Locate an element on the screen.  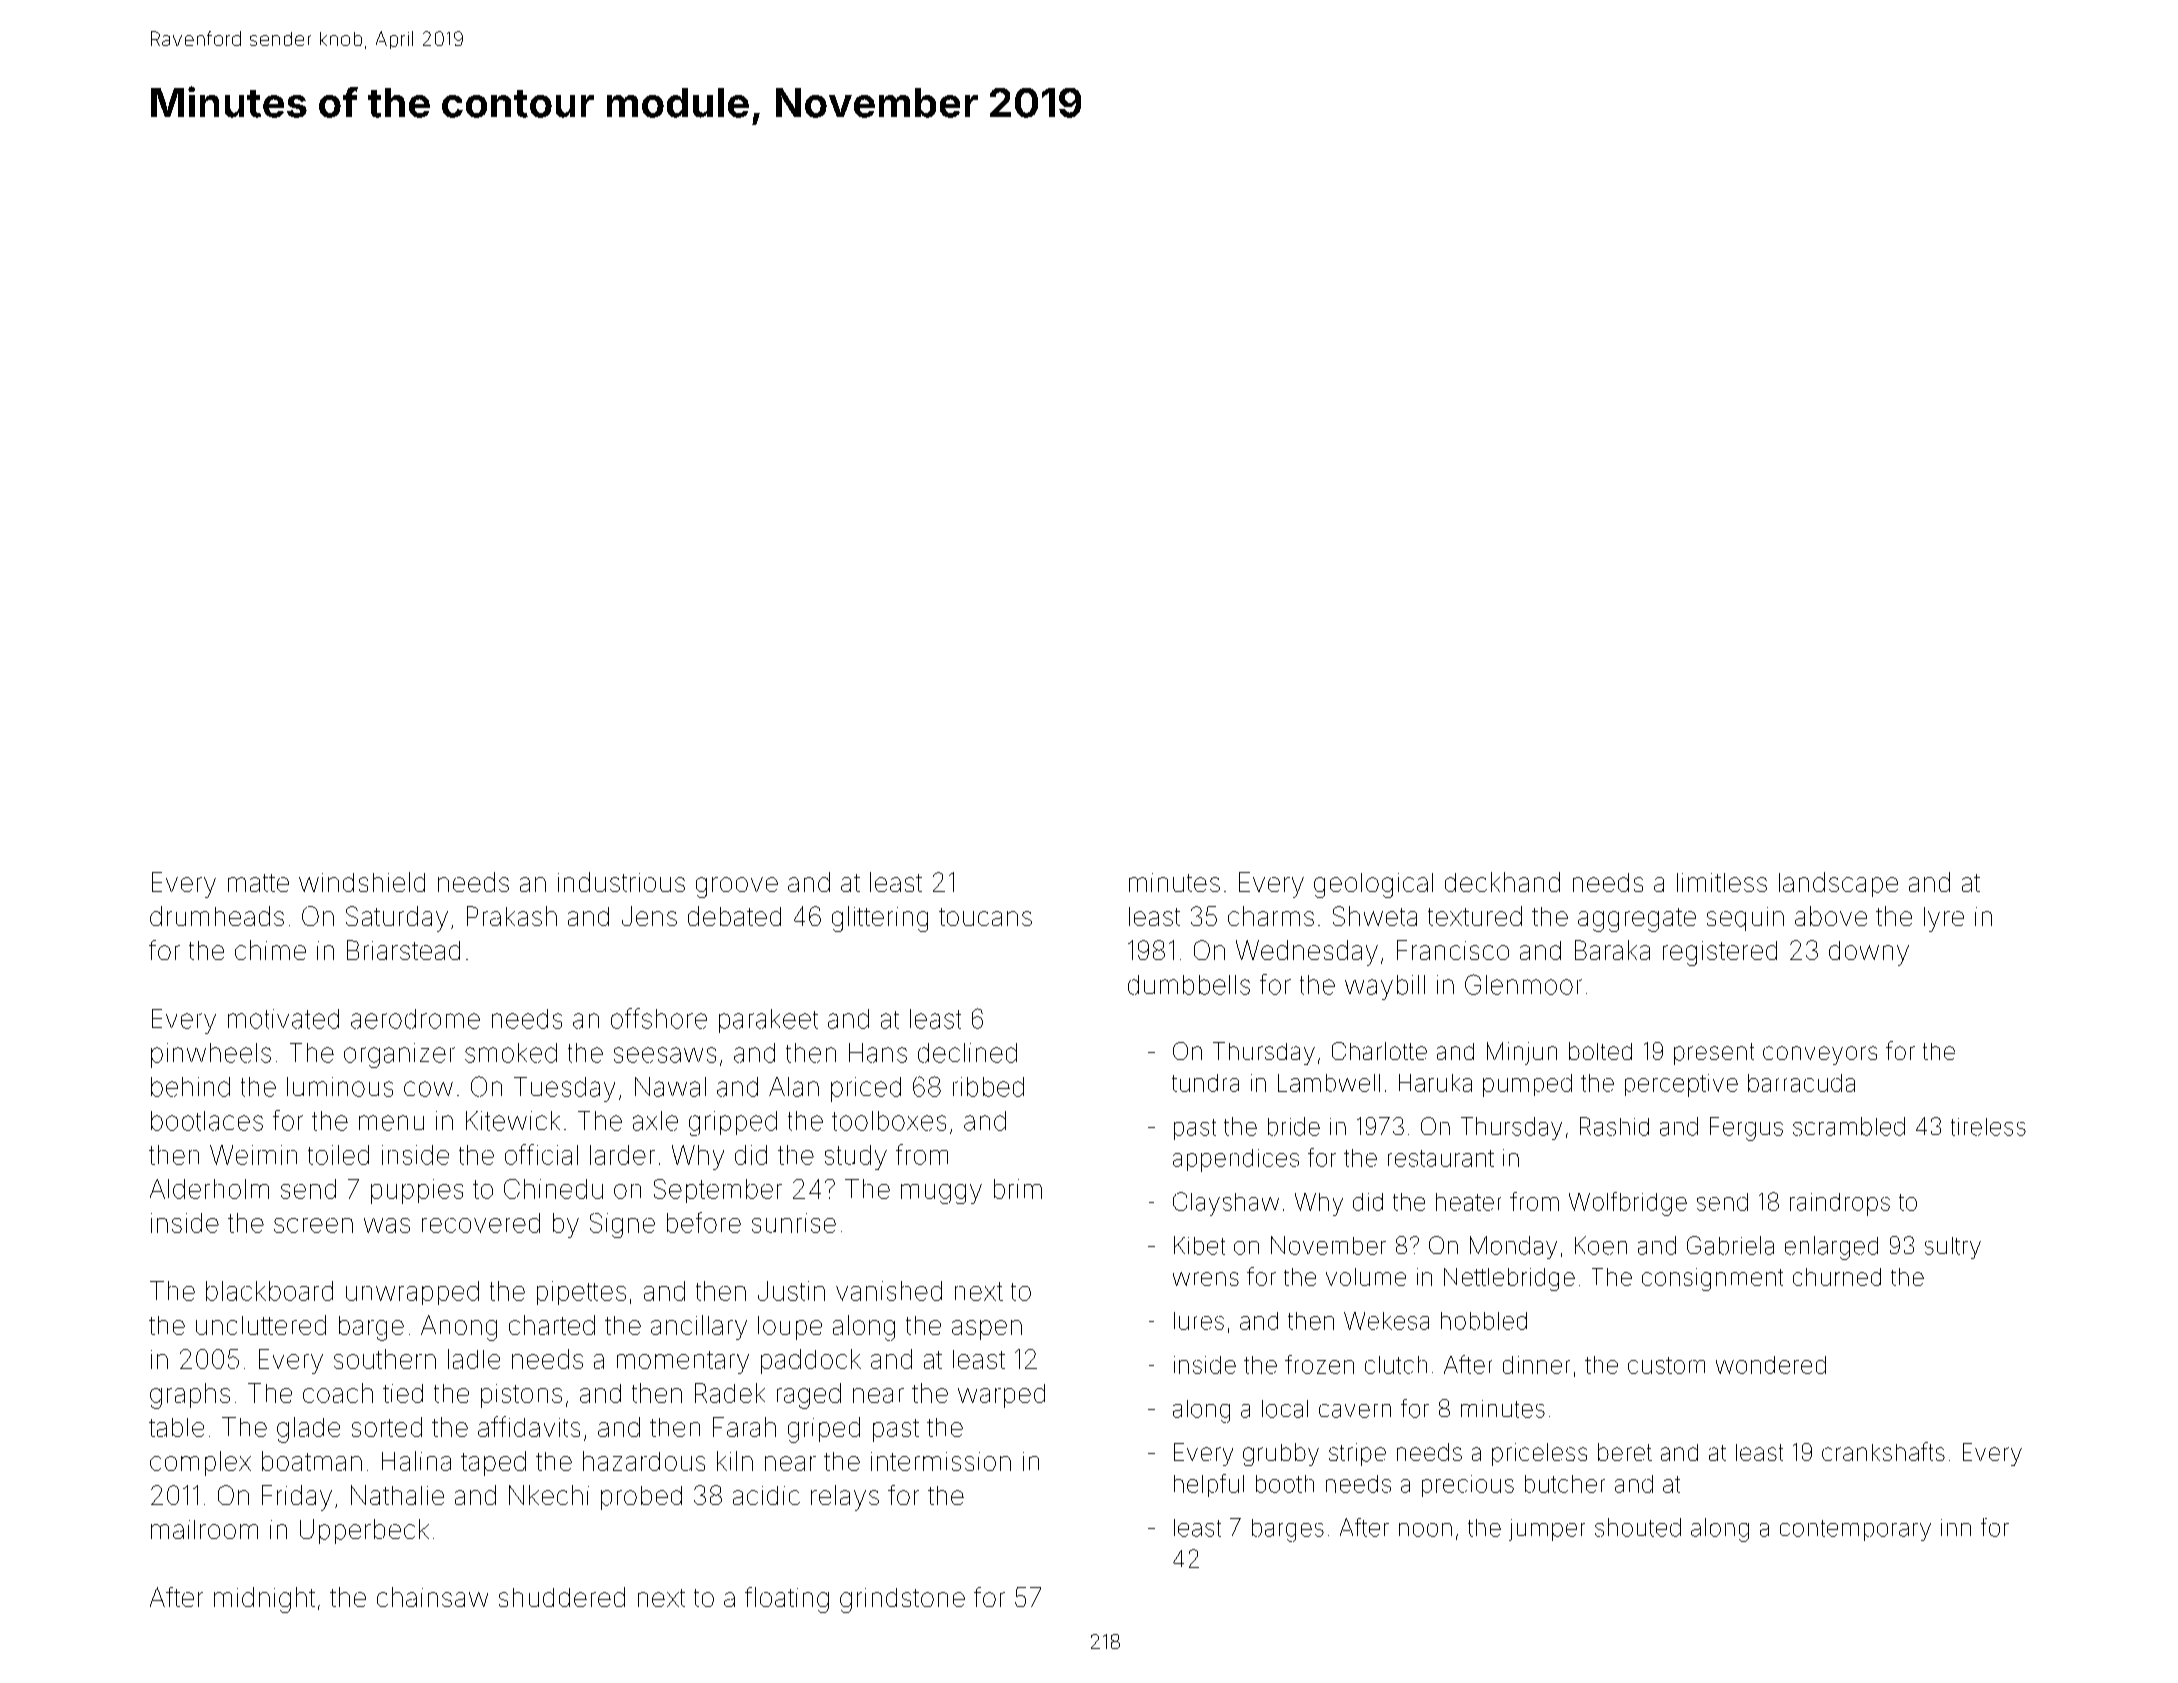
contemporary is located at coordinates (1855, 1530).
